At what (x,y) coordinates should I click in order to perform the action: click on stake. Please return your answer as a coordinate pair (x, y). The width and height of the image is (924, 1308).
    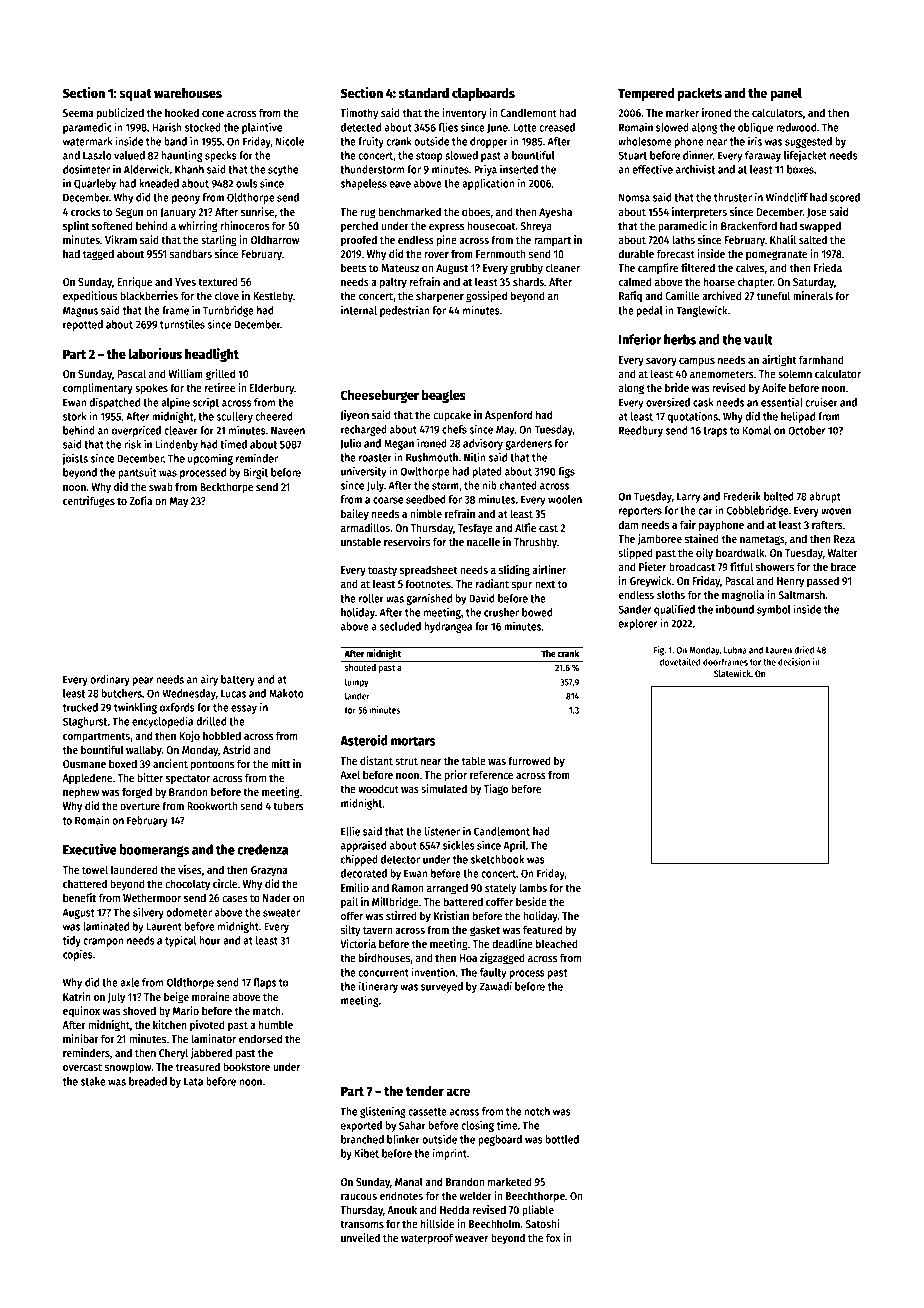
    Looking at the image, I should click on (93, 1081).
